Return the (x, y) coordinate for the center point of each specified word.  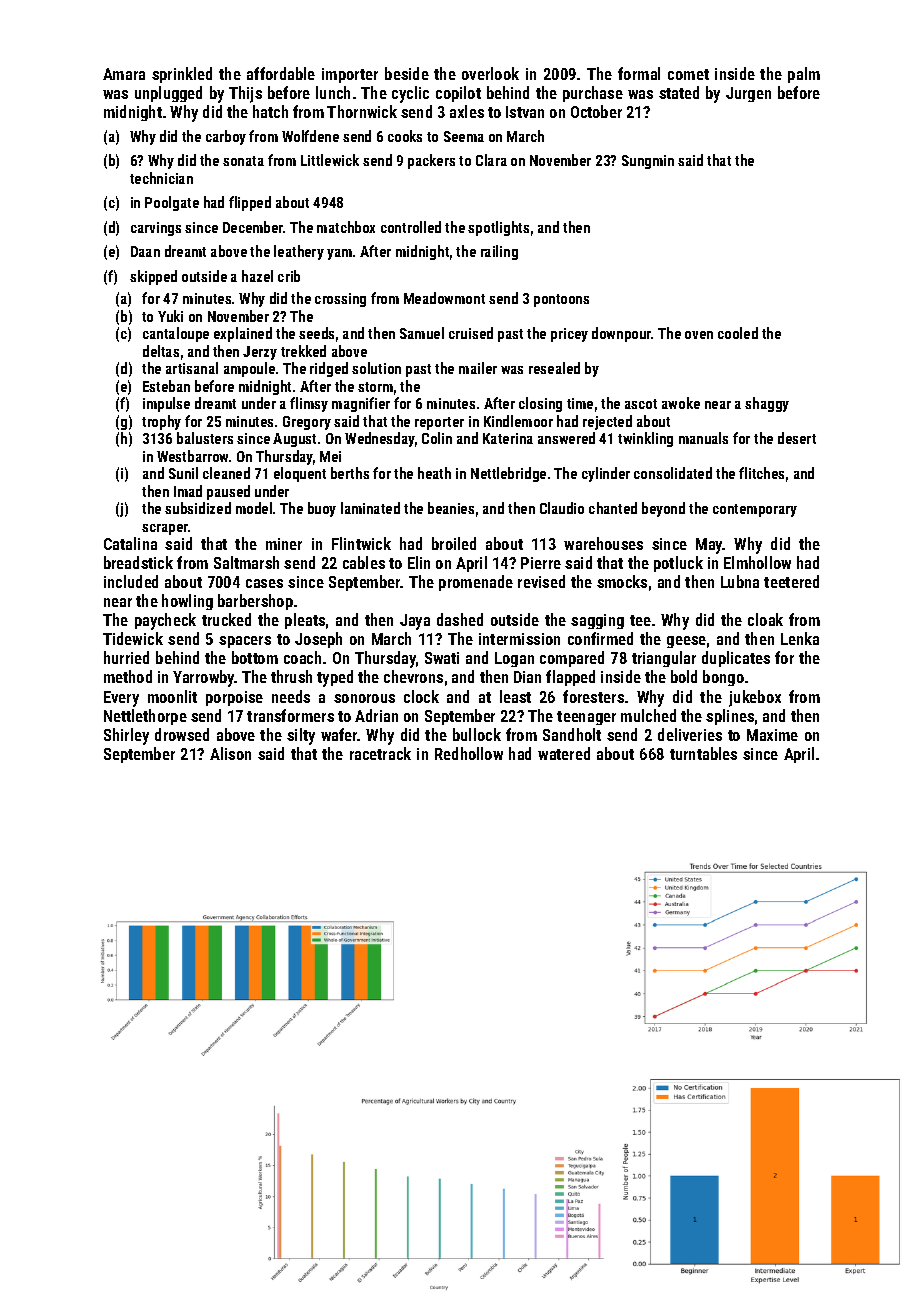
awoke (681, 403)
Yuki (170, 316)
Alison (230, 753)
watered (564, 753)
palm (804, 75)
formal (639, 73)
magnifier (361, 404)
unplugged (168, 94)
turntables (703, 753)
